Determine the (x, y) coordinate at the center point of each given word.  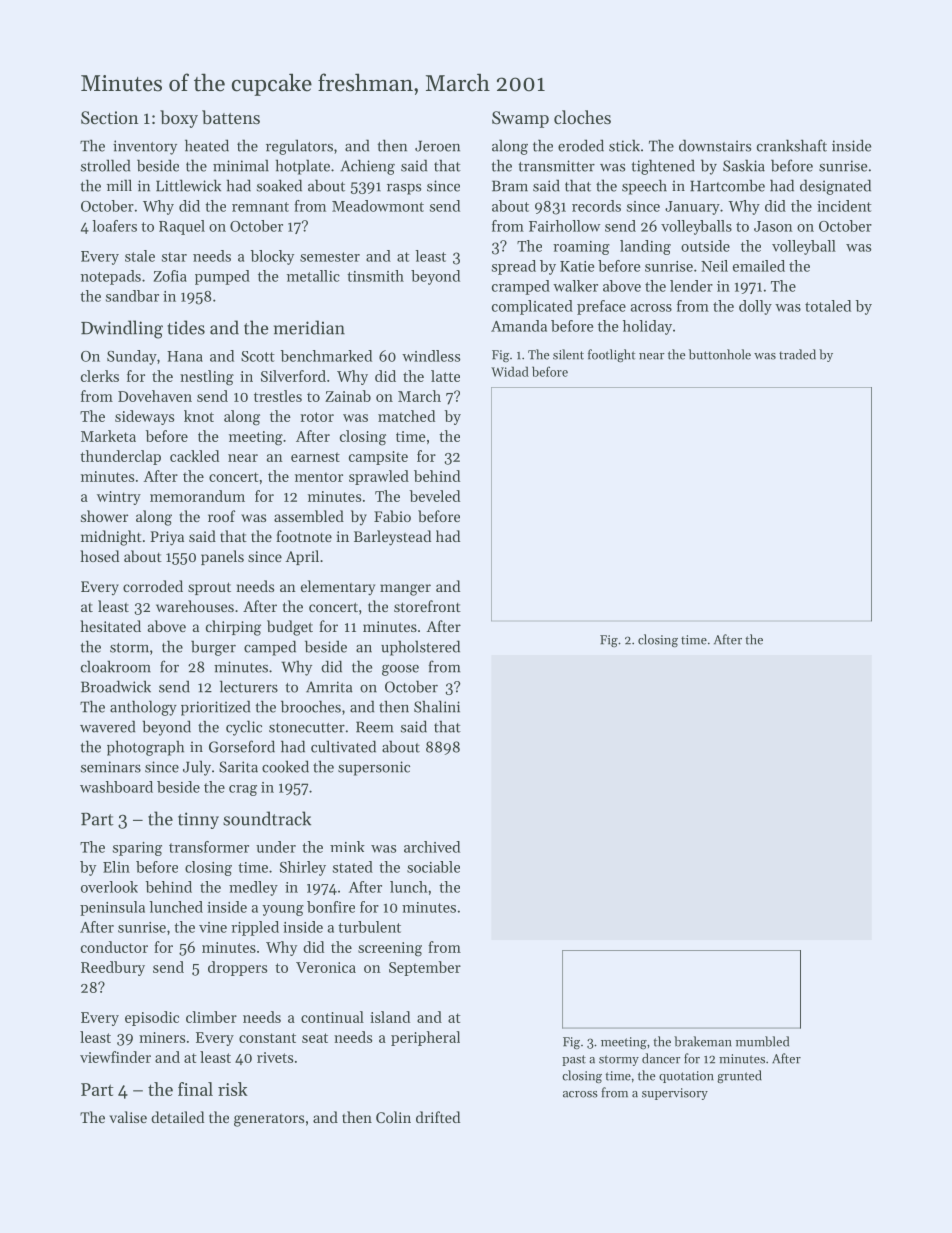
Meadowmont (378, 206)
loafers (114, 226)
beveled (434, 496)
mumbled (762, 1041)
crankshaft (792, 145)
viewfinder (115, 1057)
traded (797, 354)
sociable (433, 867)
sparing (137, 849)
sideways (144, 417)
